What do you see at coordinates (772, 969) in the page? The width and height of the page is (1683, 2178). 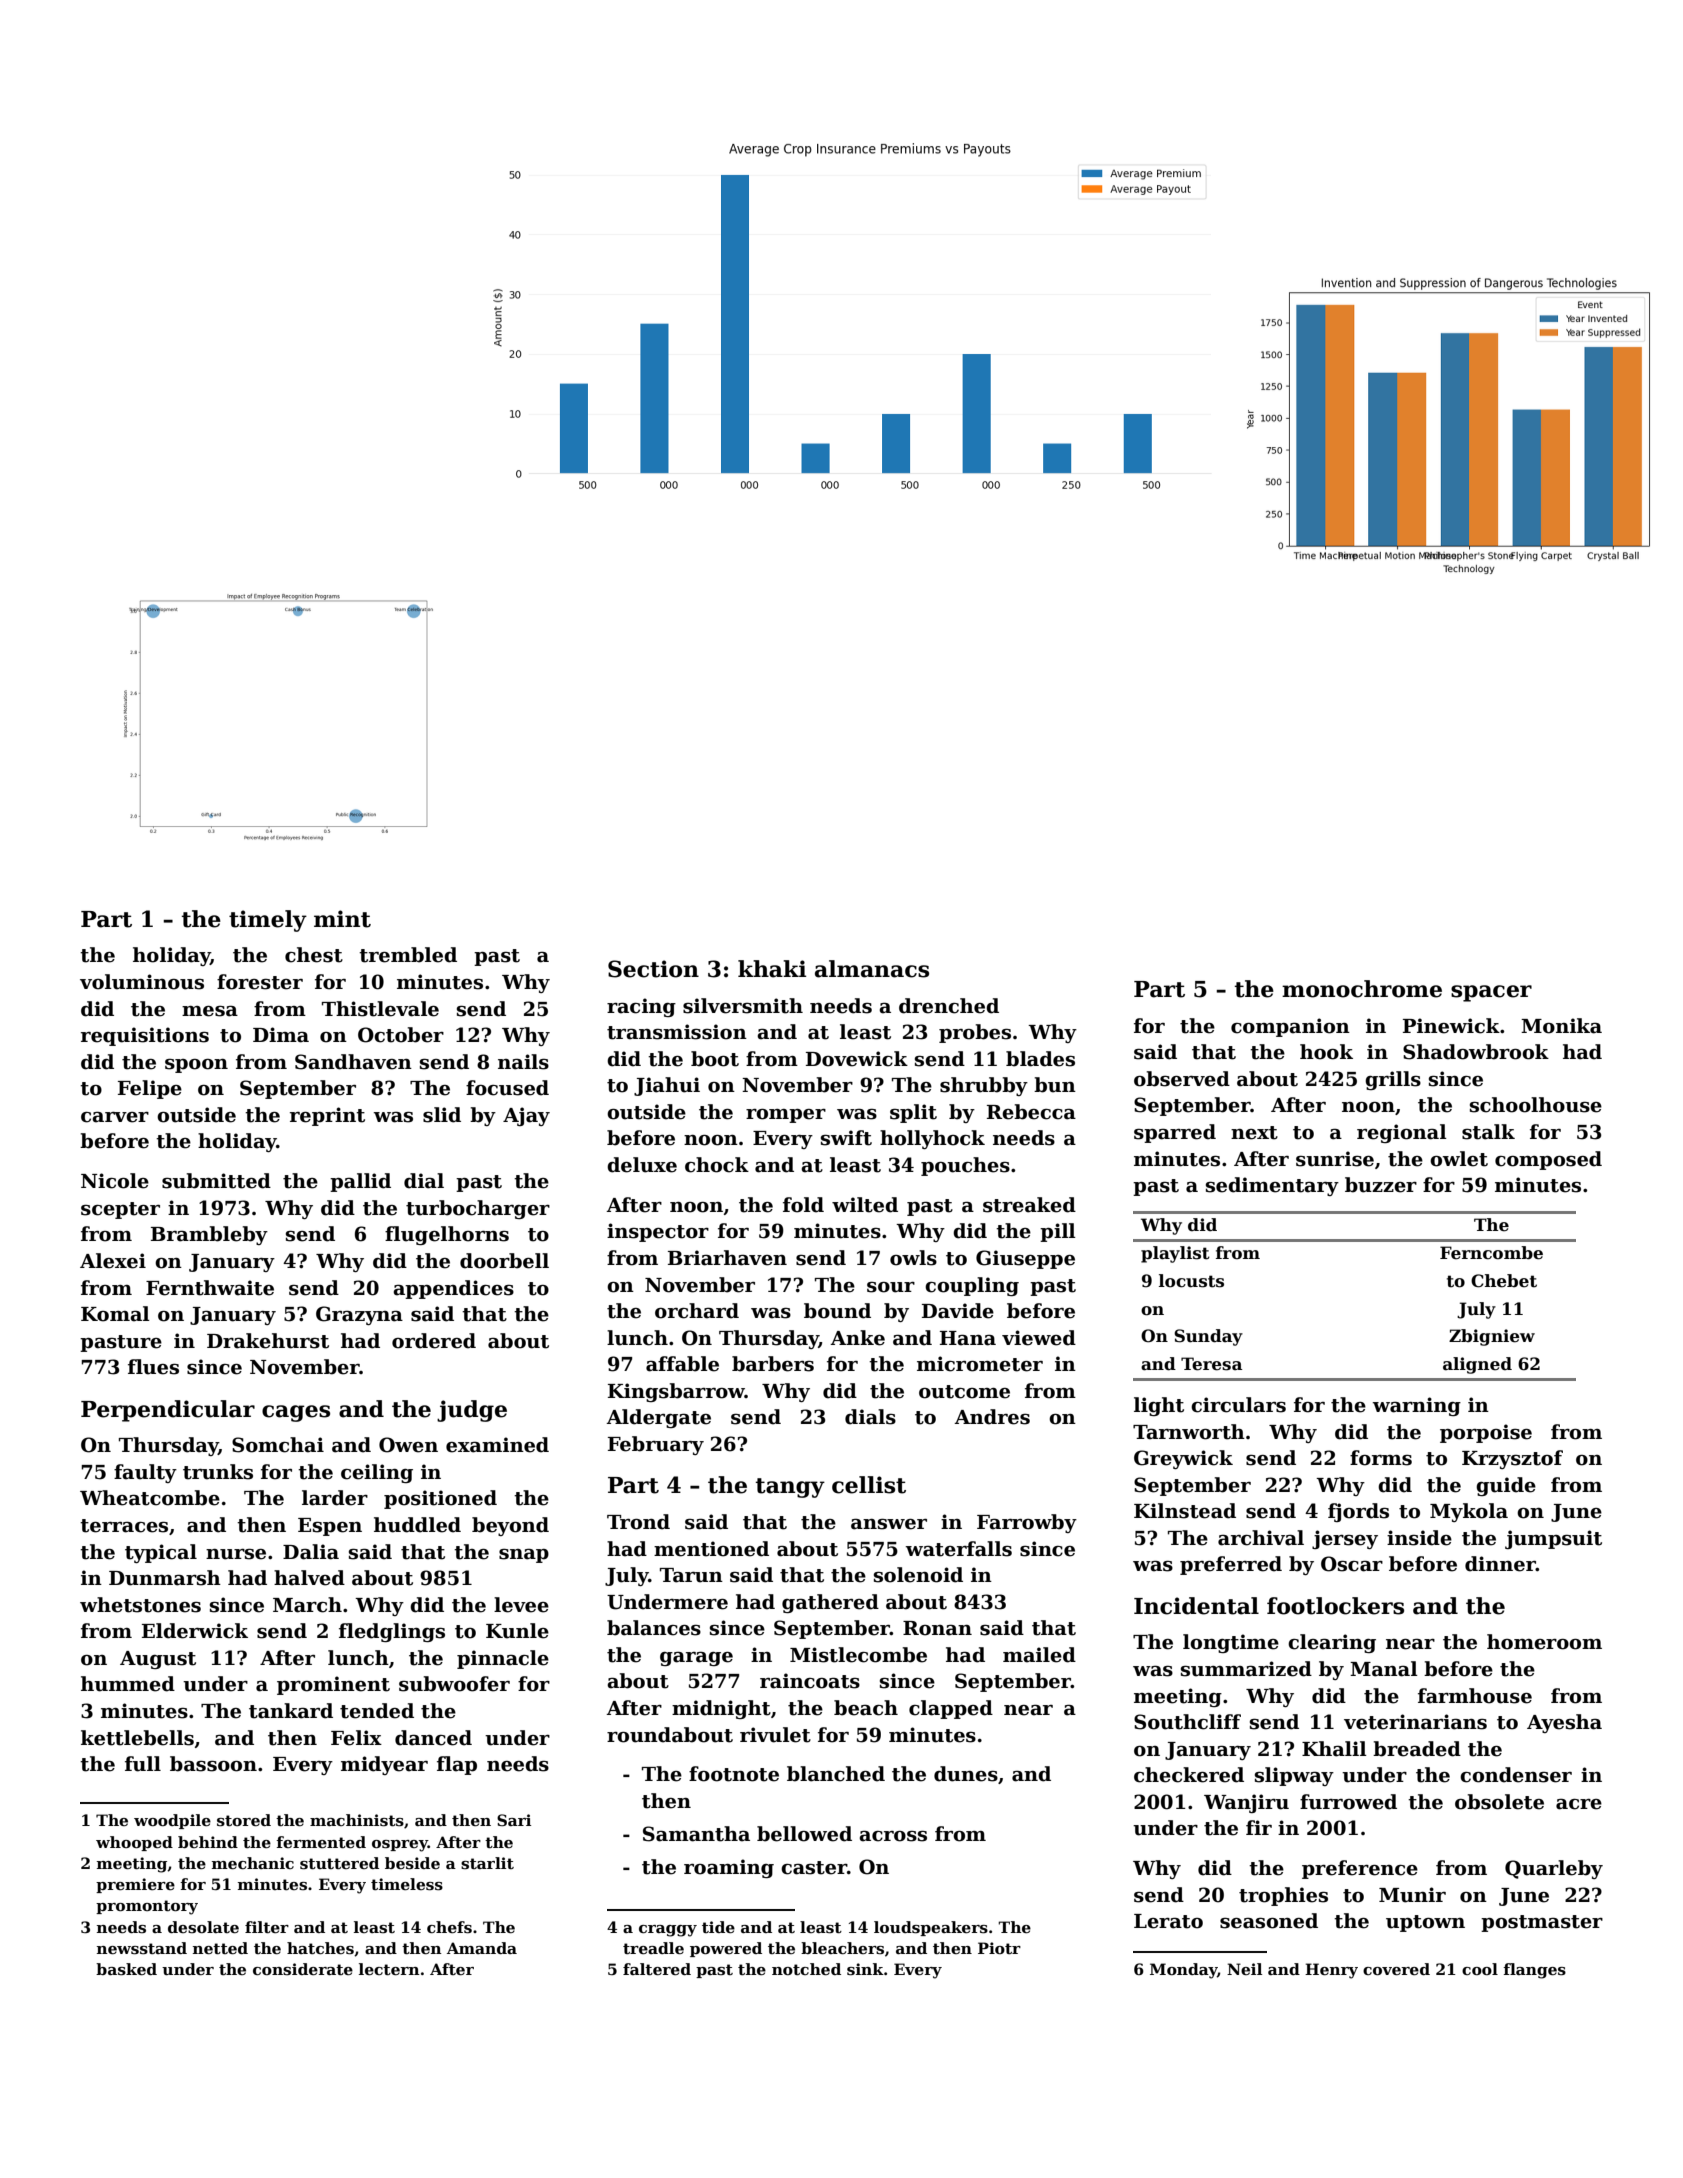 I see `khaki` at bounding box center [772, 969].
